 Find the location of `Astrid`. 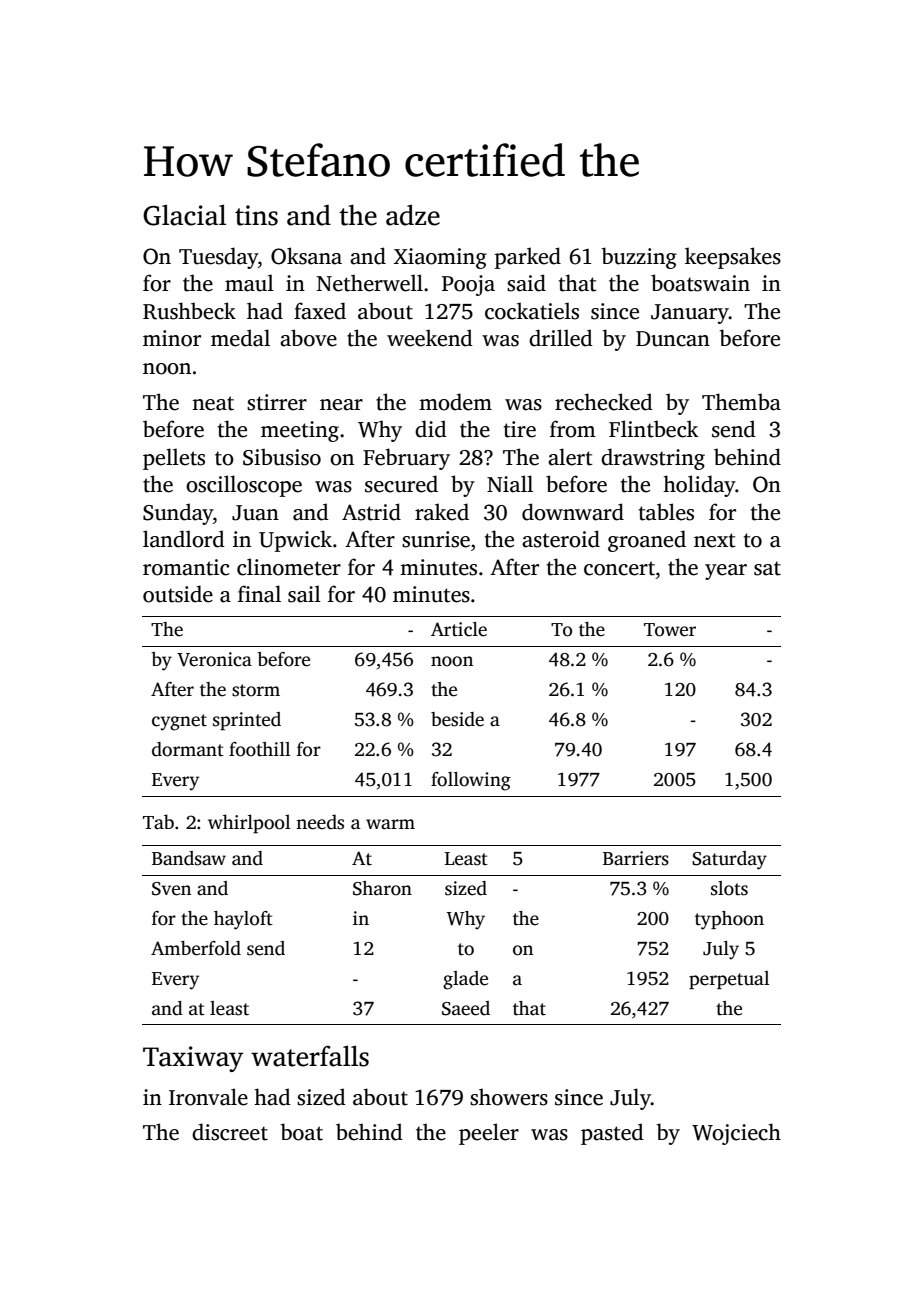

Astrid is located at coordinates (371, 512).
